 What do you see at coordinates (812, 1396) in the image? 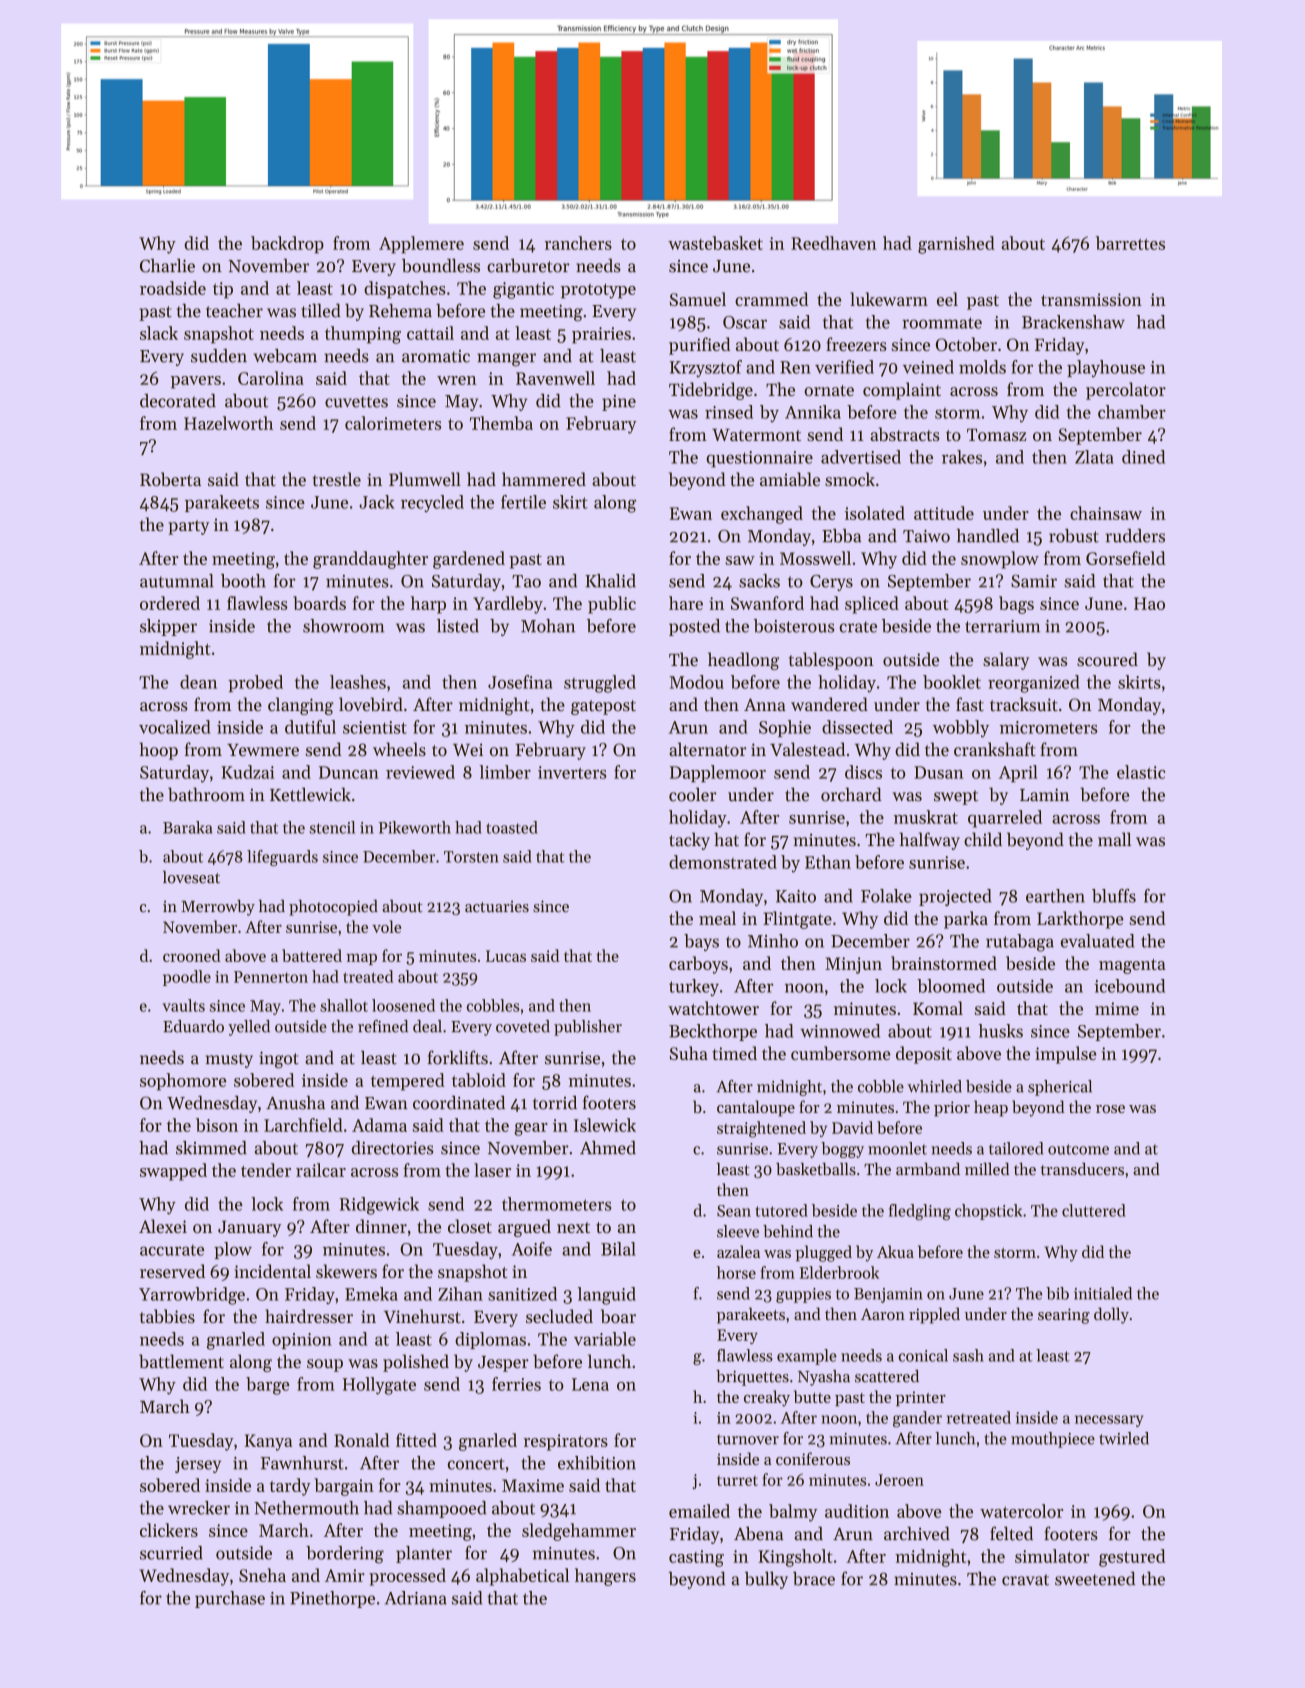
I see `butte` at bounding box center [812, 1396].
